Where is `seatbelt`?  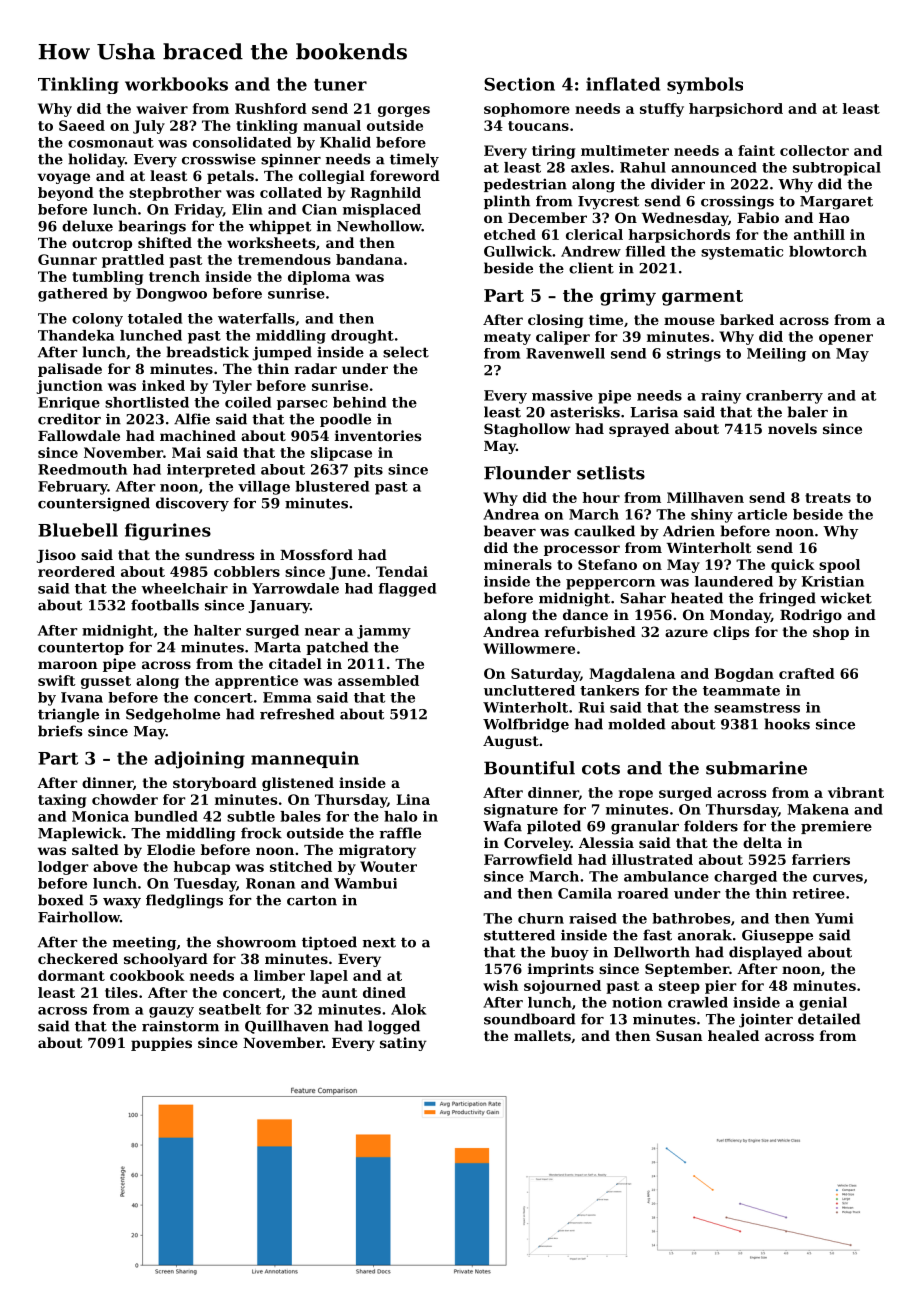 seatbelt is located at coordinates (230, 1009).
